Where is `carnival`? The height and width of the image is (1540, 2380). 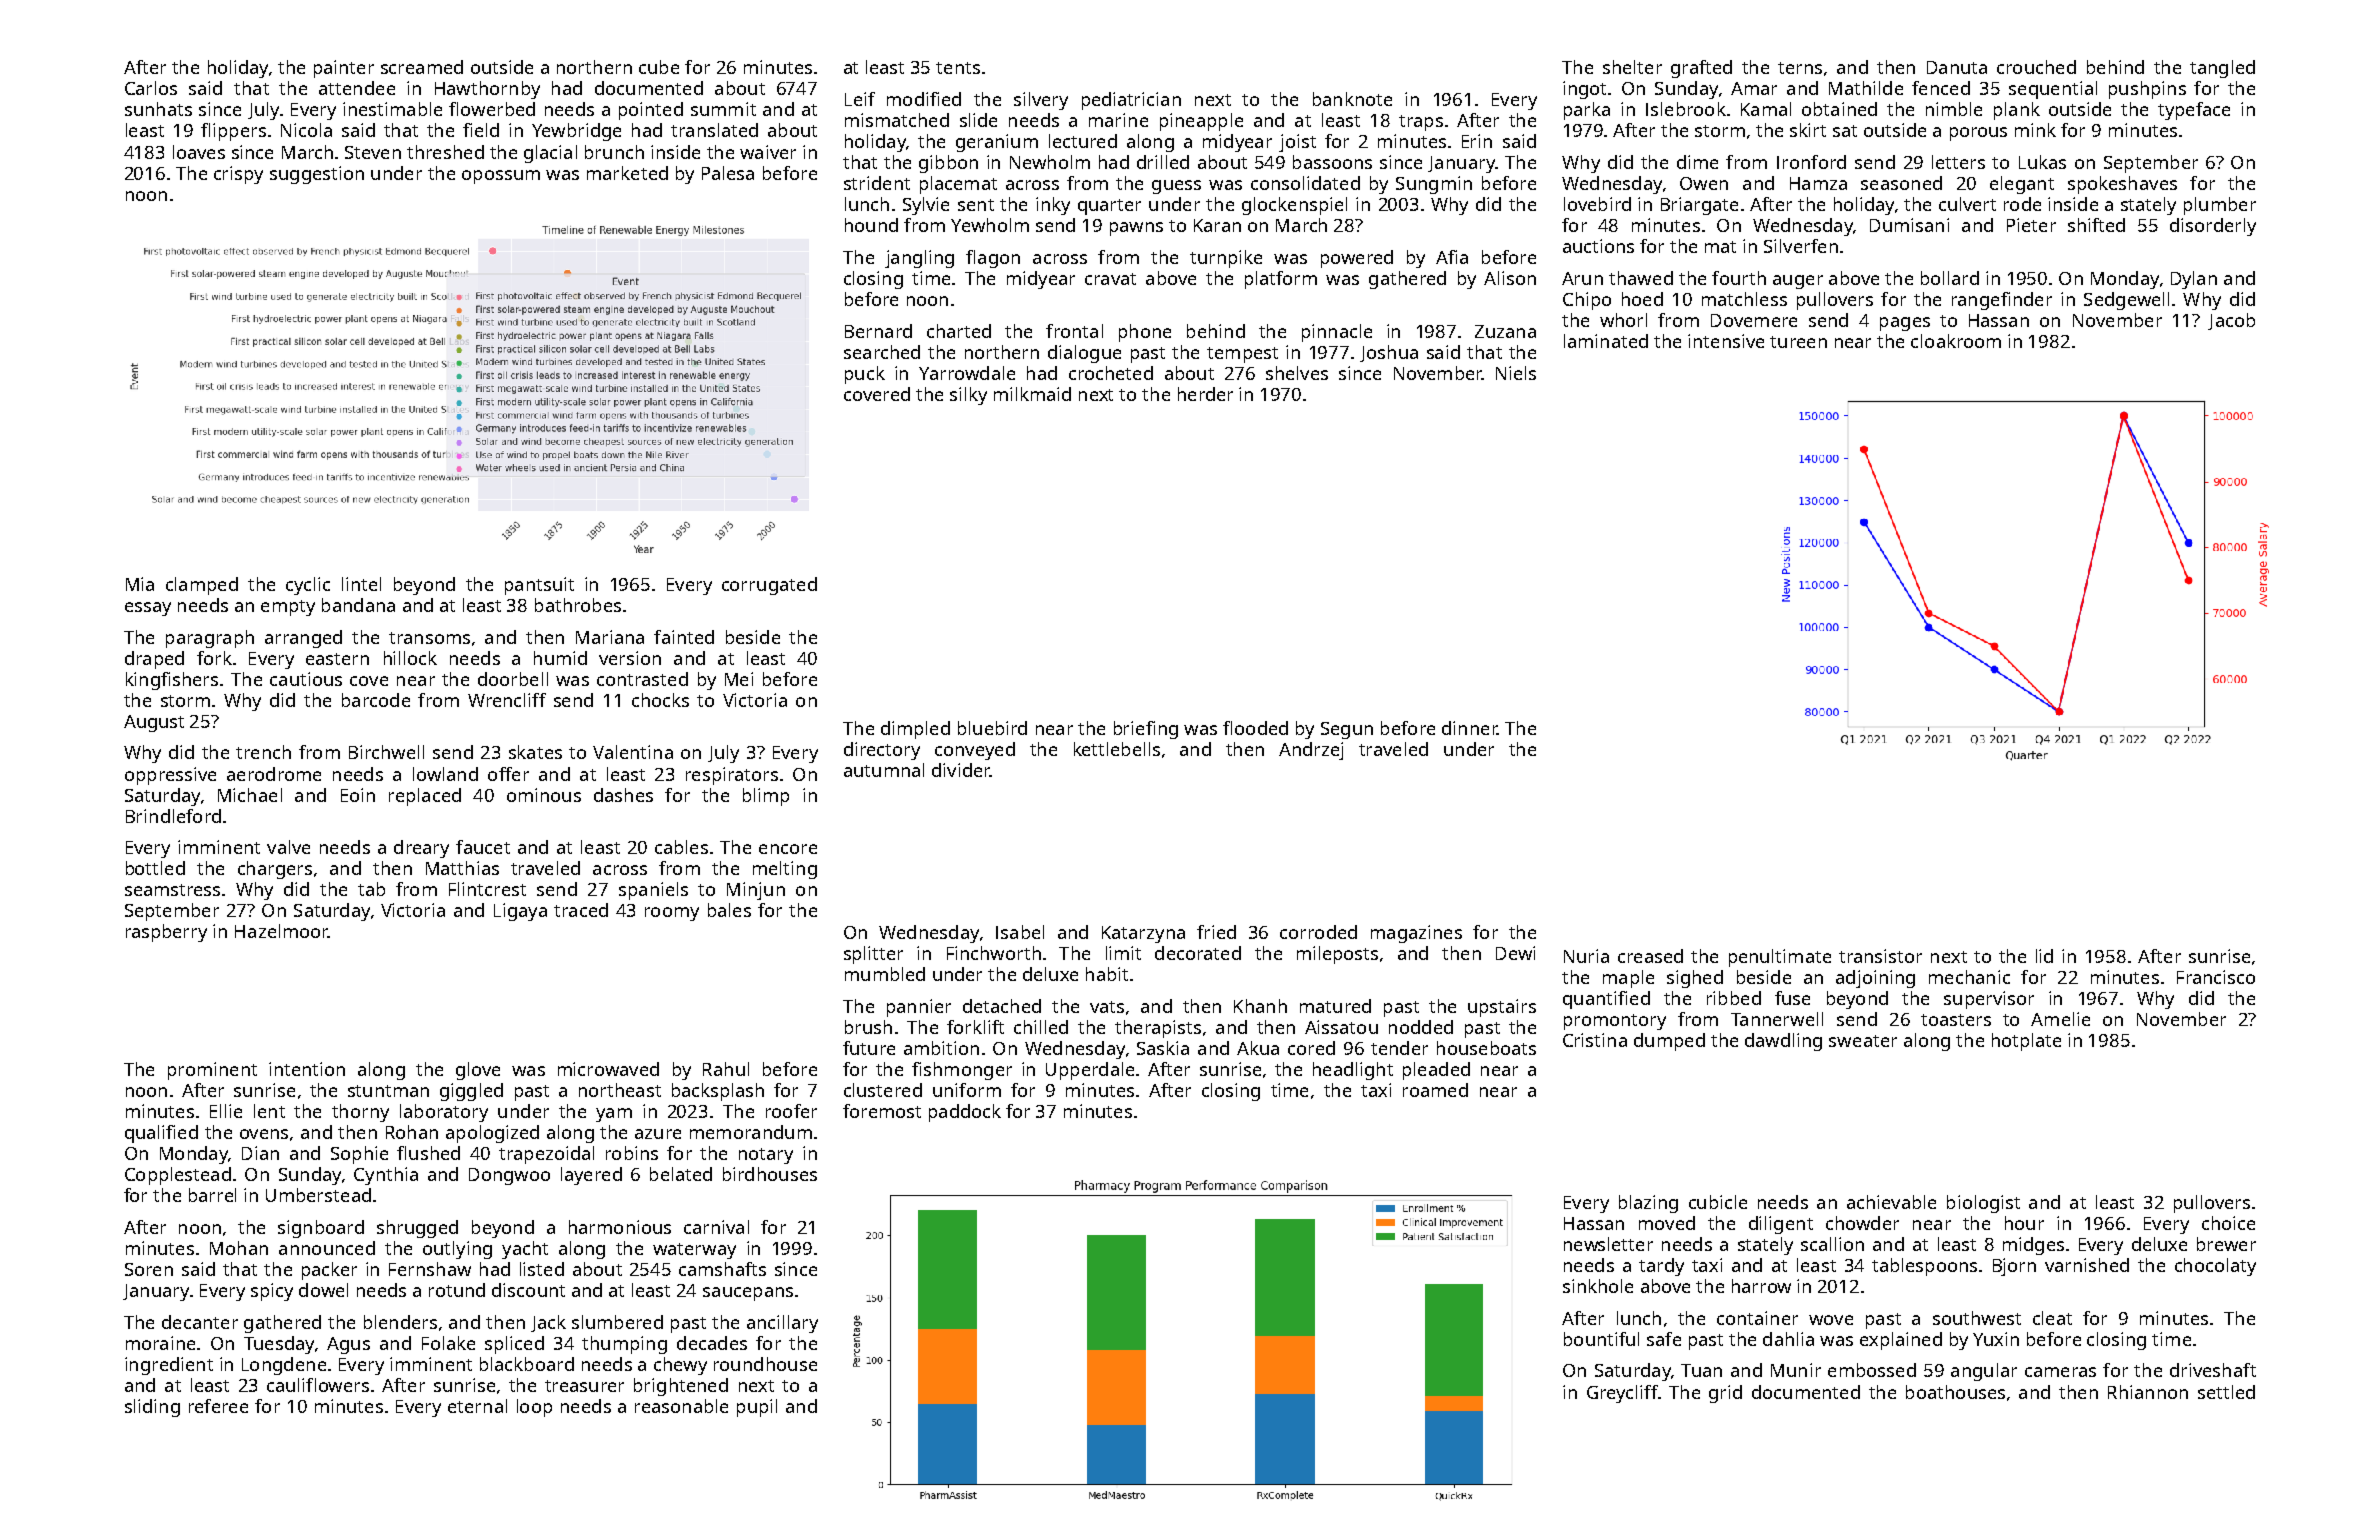
carnival is located at coordinates (716, 1227).
